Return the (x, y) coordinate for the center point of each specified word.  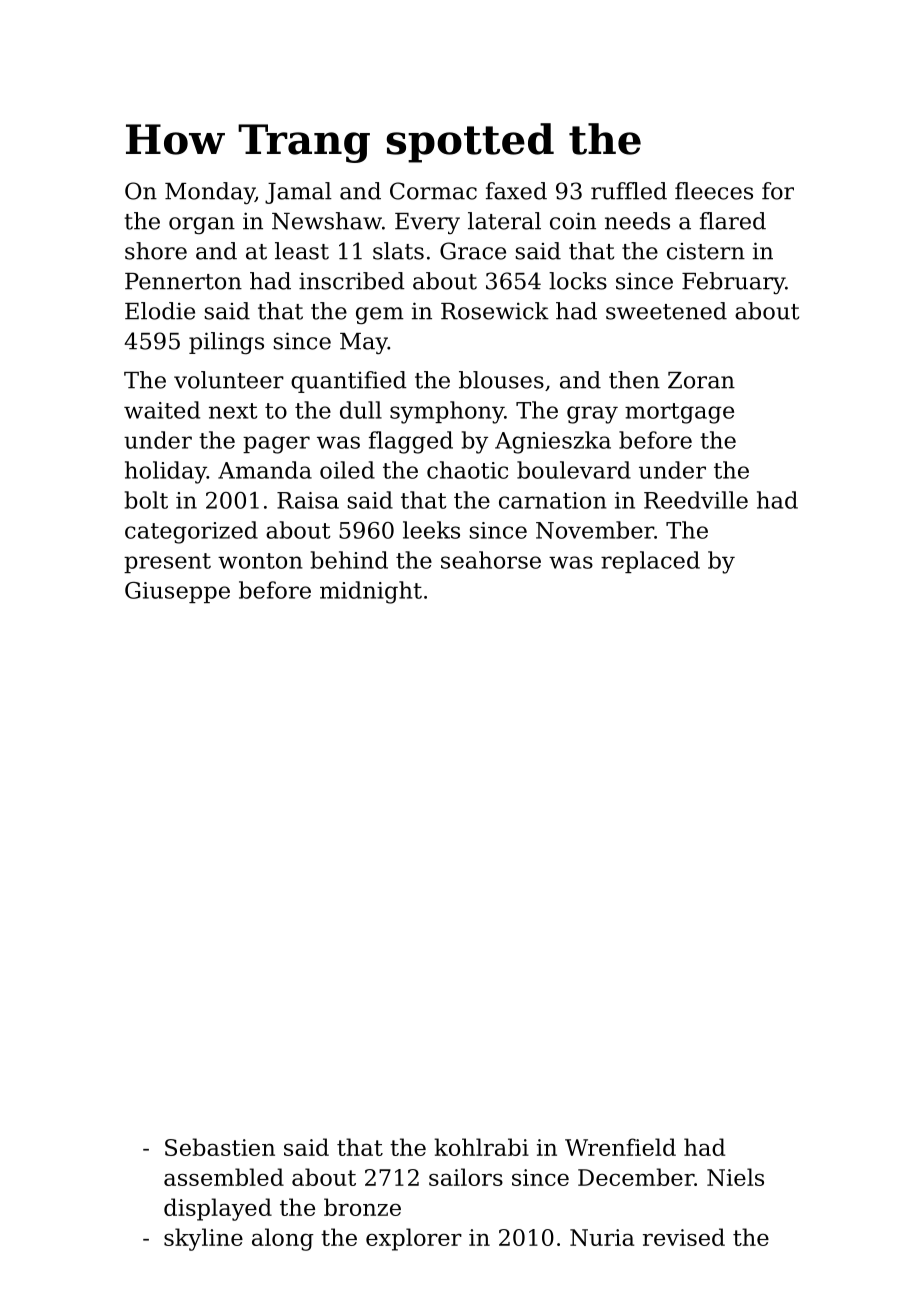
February (733, 283)
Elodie (160, 311)
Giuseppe (177, 592)
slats (398, 251)
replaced (650, 562)
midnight (371, 592)
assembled (224, 1177)
